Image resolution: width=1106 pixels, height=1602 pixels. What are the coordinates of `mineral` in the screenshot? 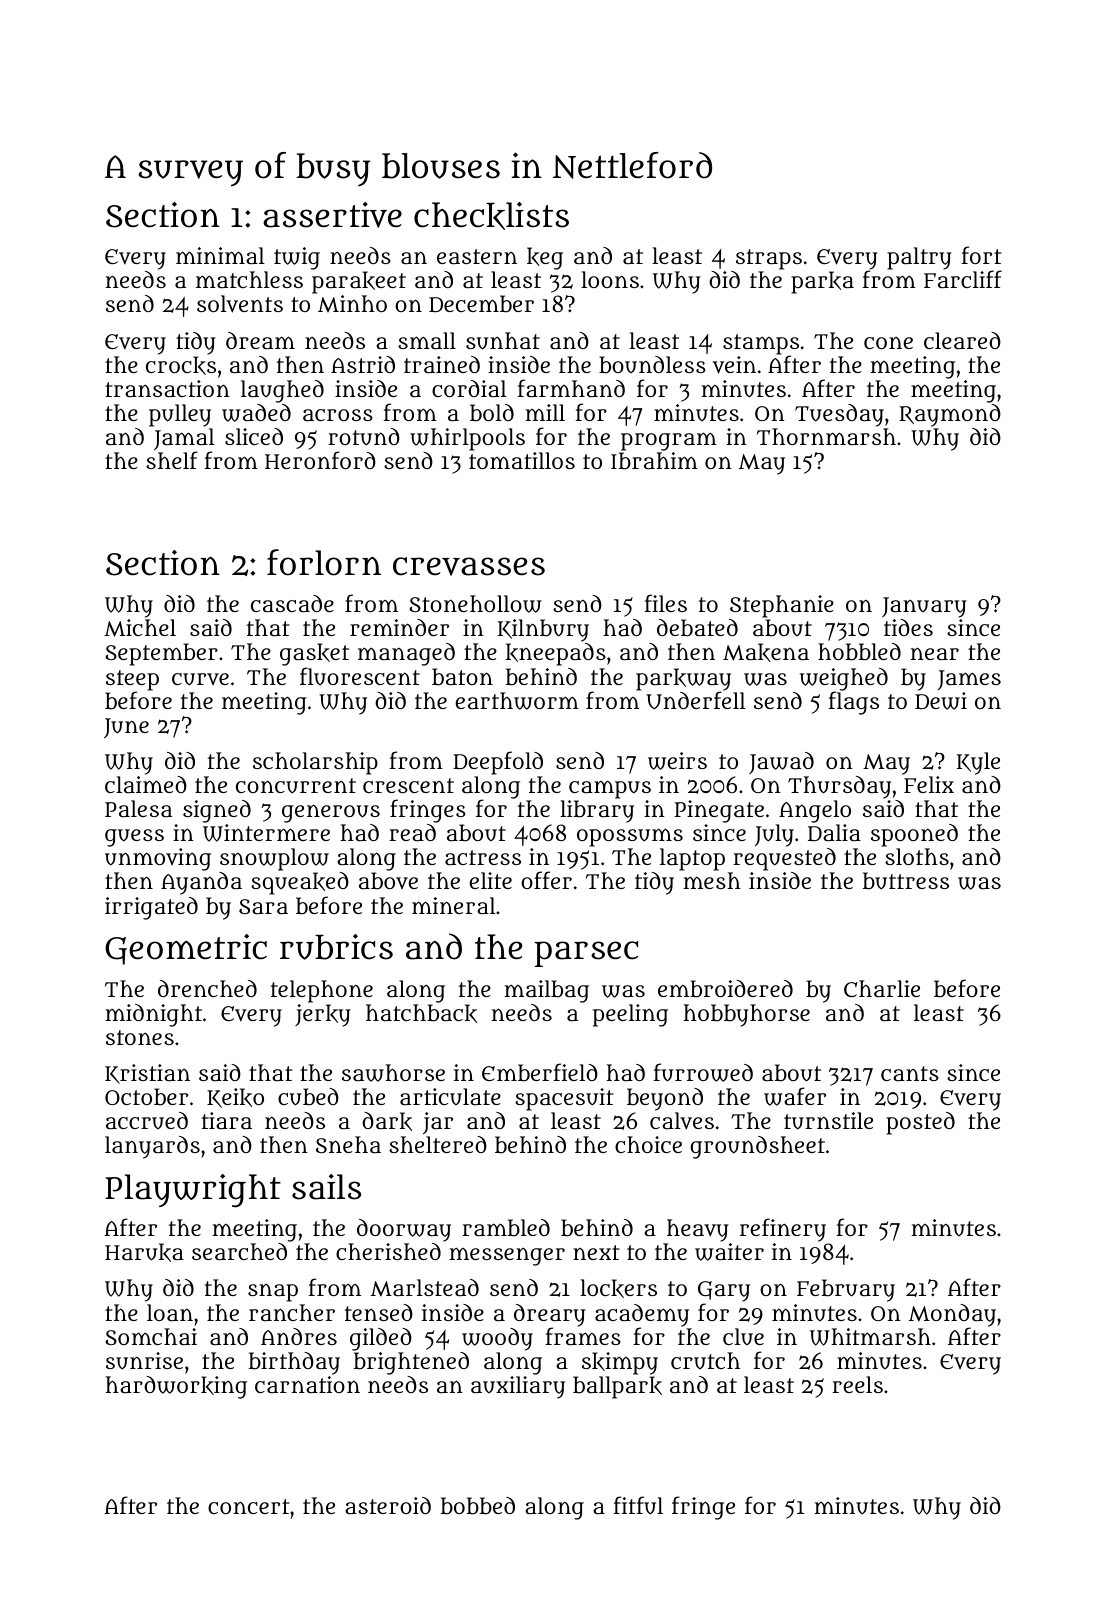 It's located at (454, 905).
